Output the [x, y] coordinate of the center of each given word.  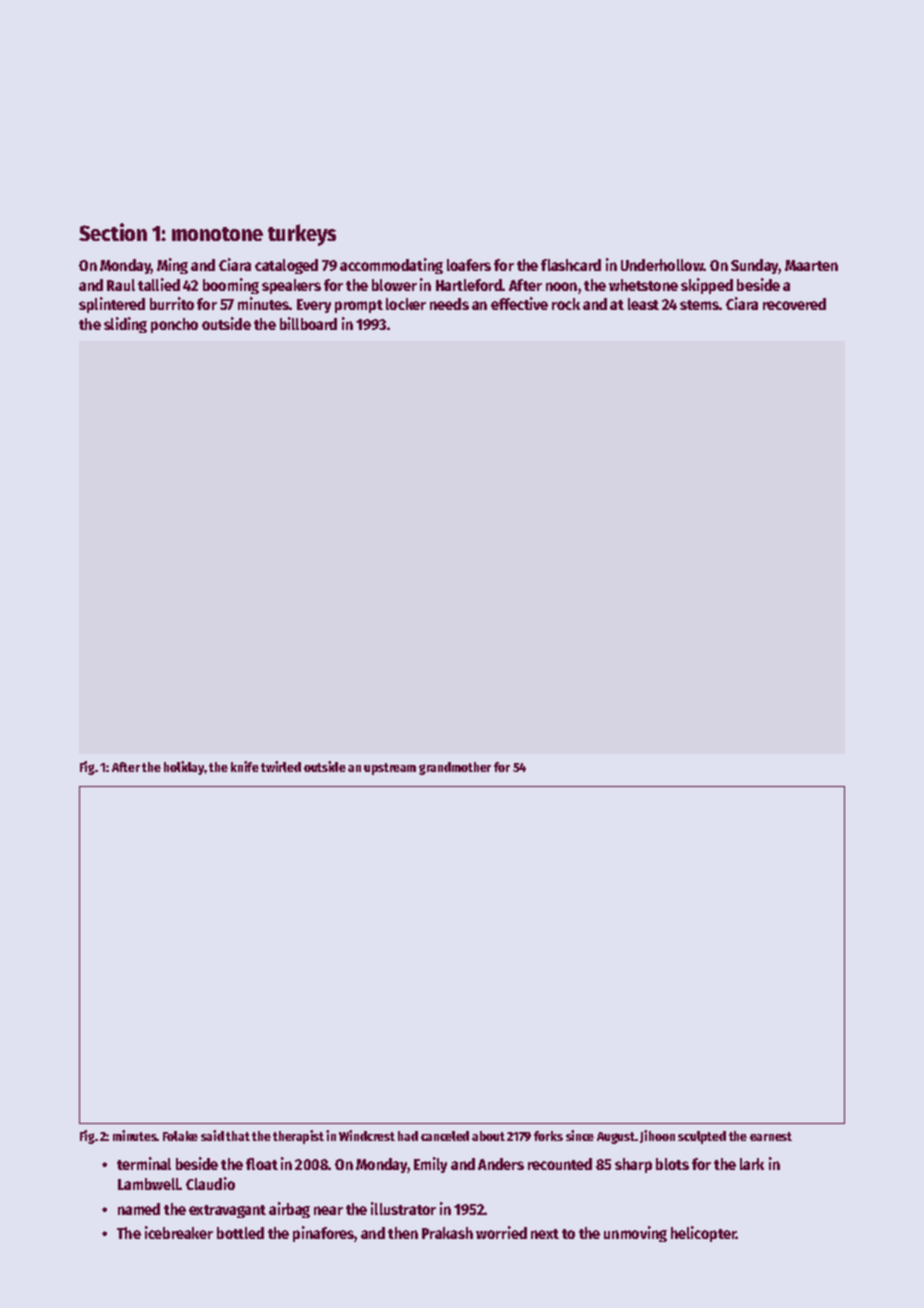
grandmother [455, 768]
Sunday [755, 266]
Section [113, 232]
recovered [794, 304]
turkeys [302, 235]
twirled [281, 766]
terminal [144, 1163]
